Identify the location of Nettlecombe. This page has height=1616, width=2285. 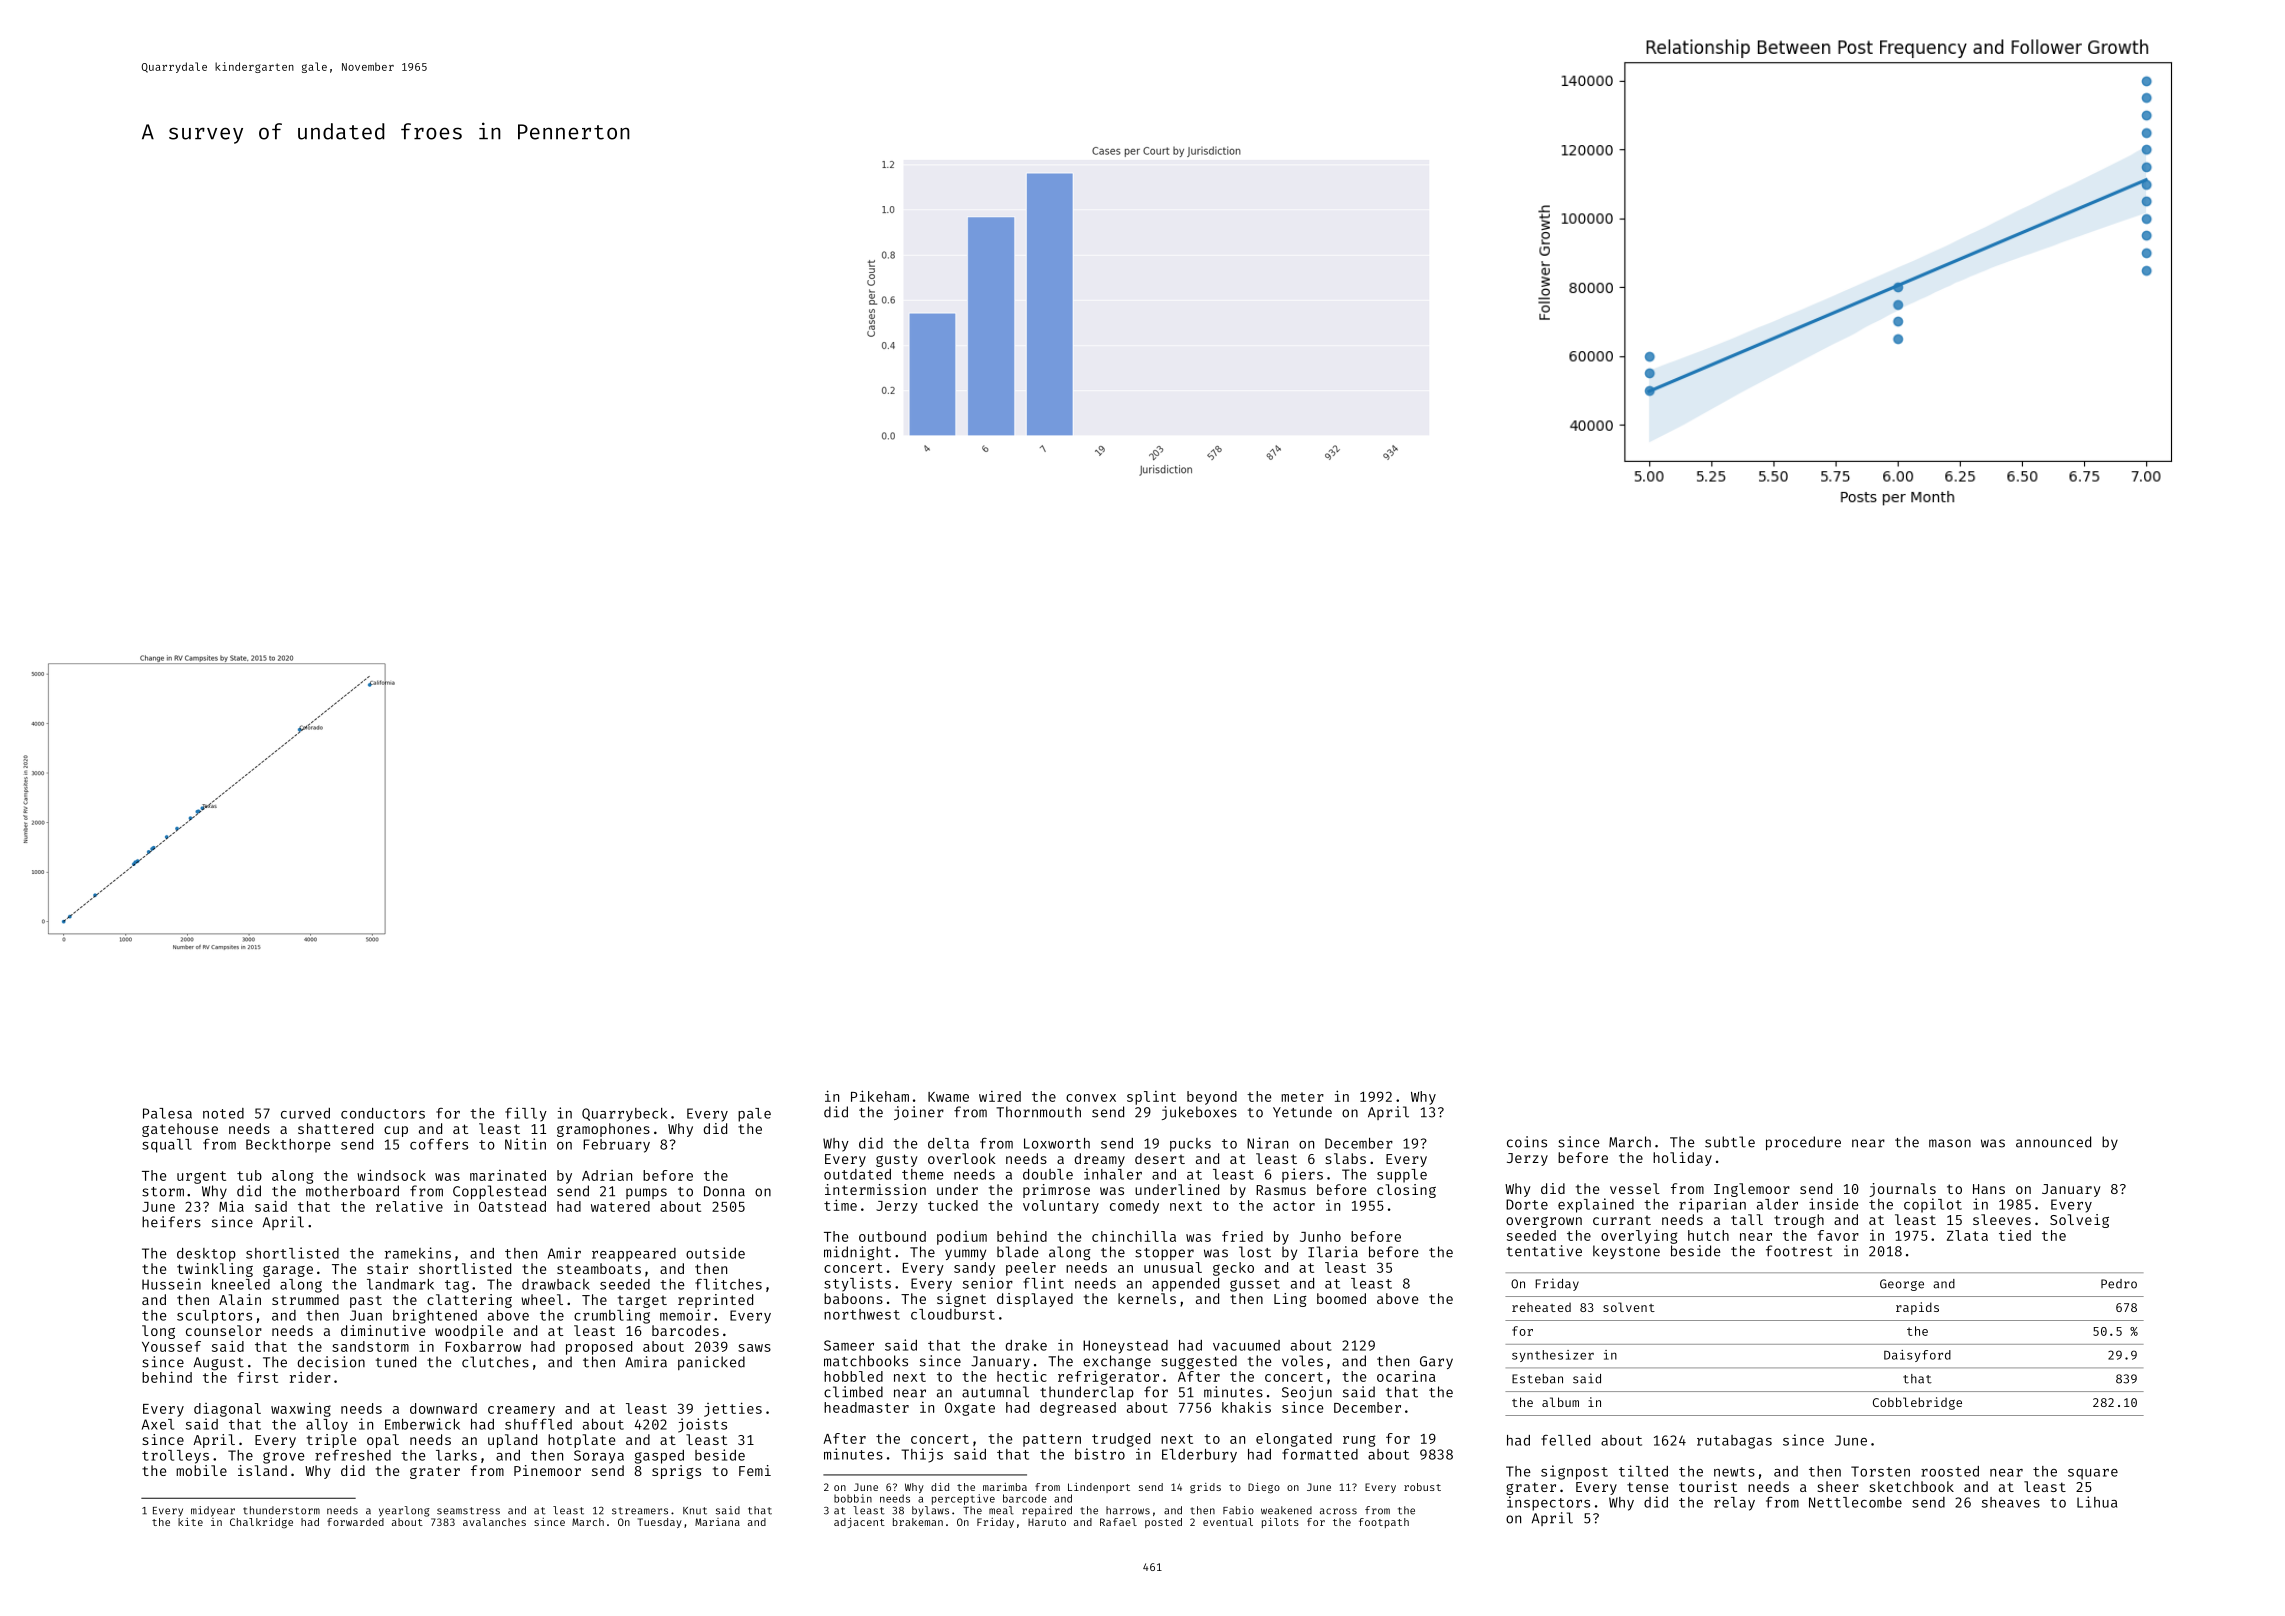
(1855, 1502).
